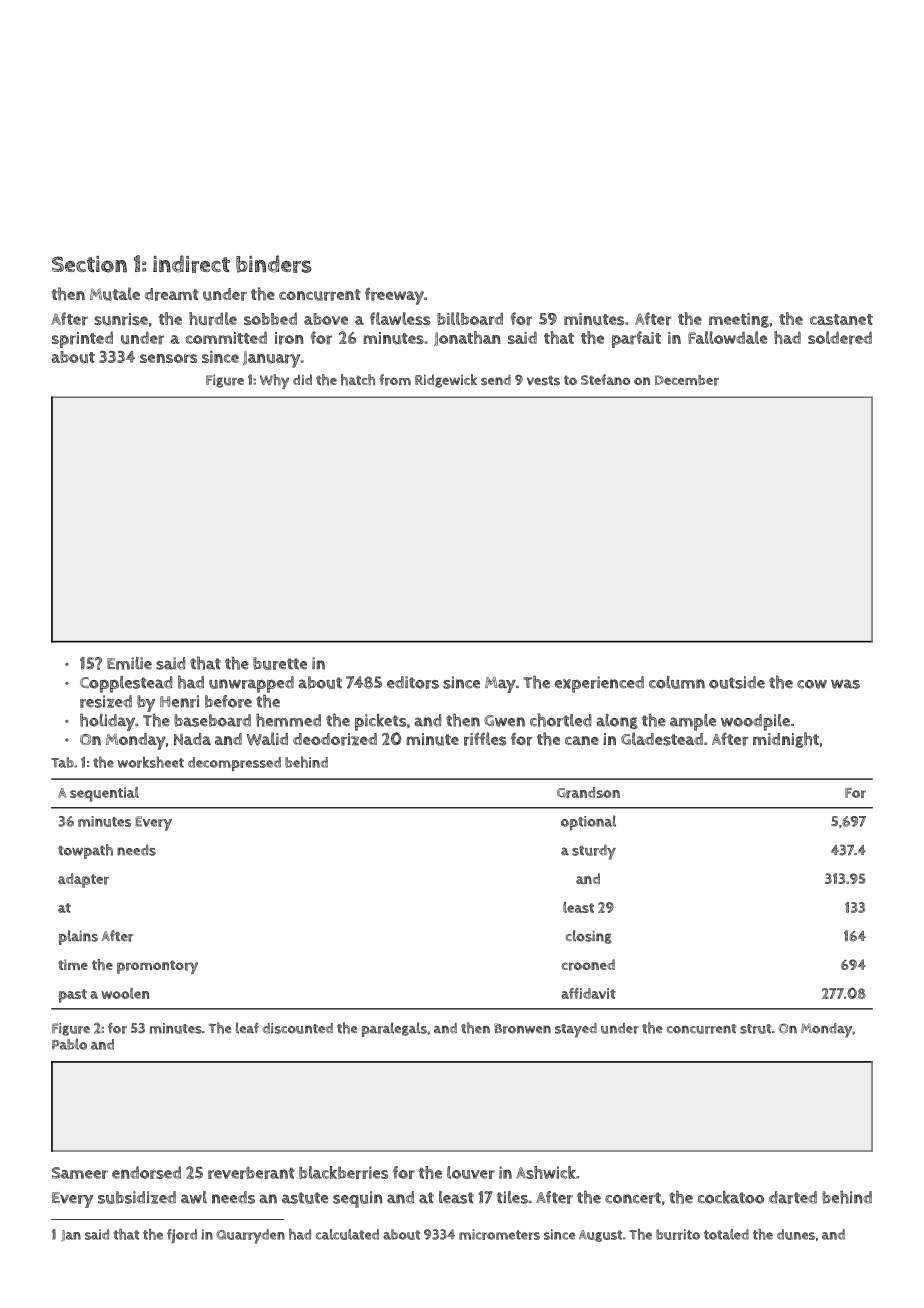 This screenshot has width=924, height=1308. What do you see at coordinates (271, 359) in the screenshot?
I see `January` at bounding box center [271, 359].
